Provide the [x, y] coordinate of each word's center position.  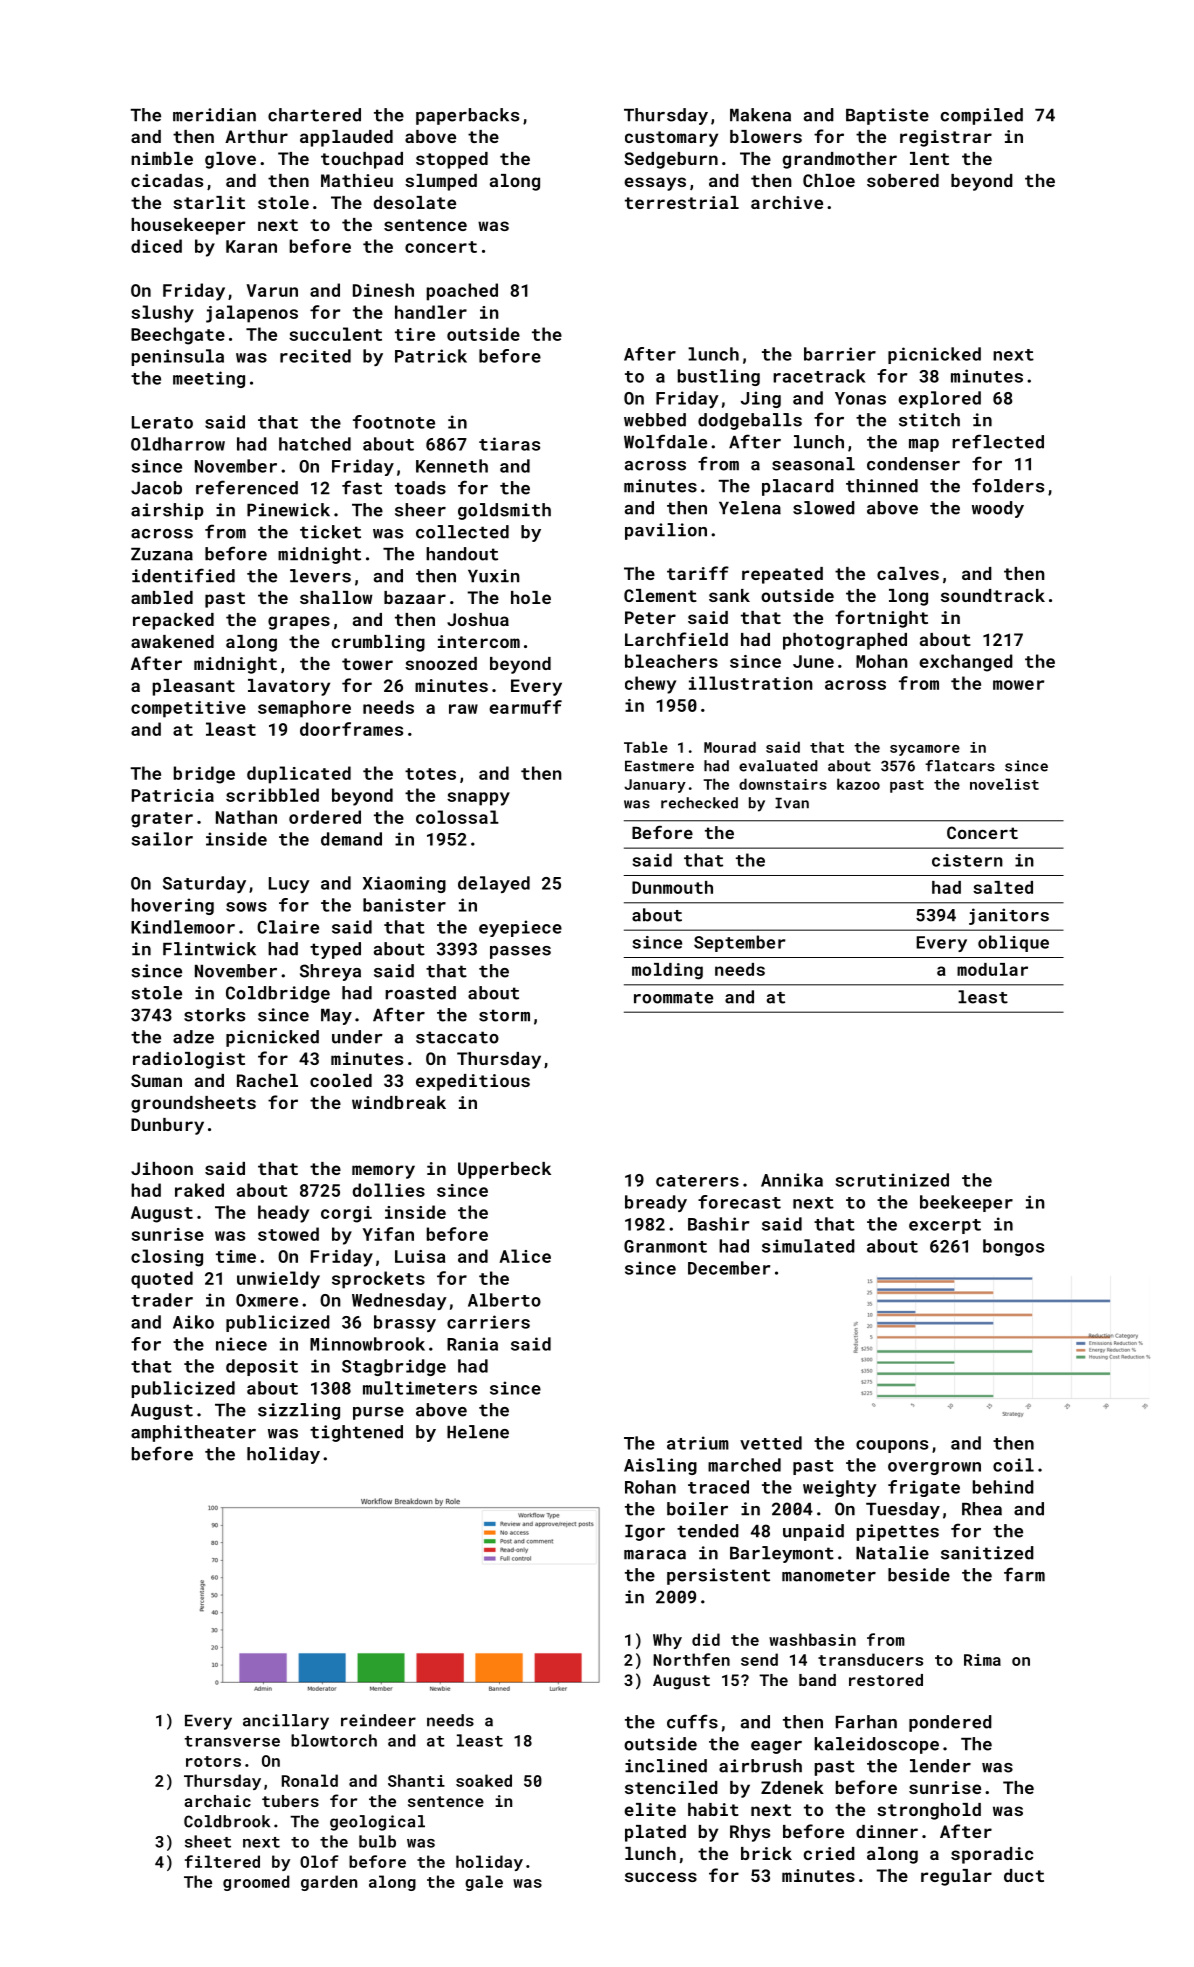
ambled [162, 597]
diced [156, 246]
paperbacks [467, 116]
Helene [478, 1432]
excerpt [945, 1226]
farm [1024, 1574]
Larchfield [676, 639]
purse [378, 1413]
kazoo [858, 784]
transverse [232, 1741]
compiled [982, 116]
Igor [645, 1533]
